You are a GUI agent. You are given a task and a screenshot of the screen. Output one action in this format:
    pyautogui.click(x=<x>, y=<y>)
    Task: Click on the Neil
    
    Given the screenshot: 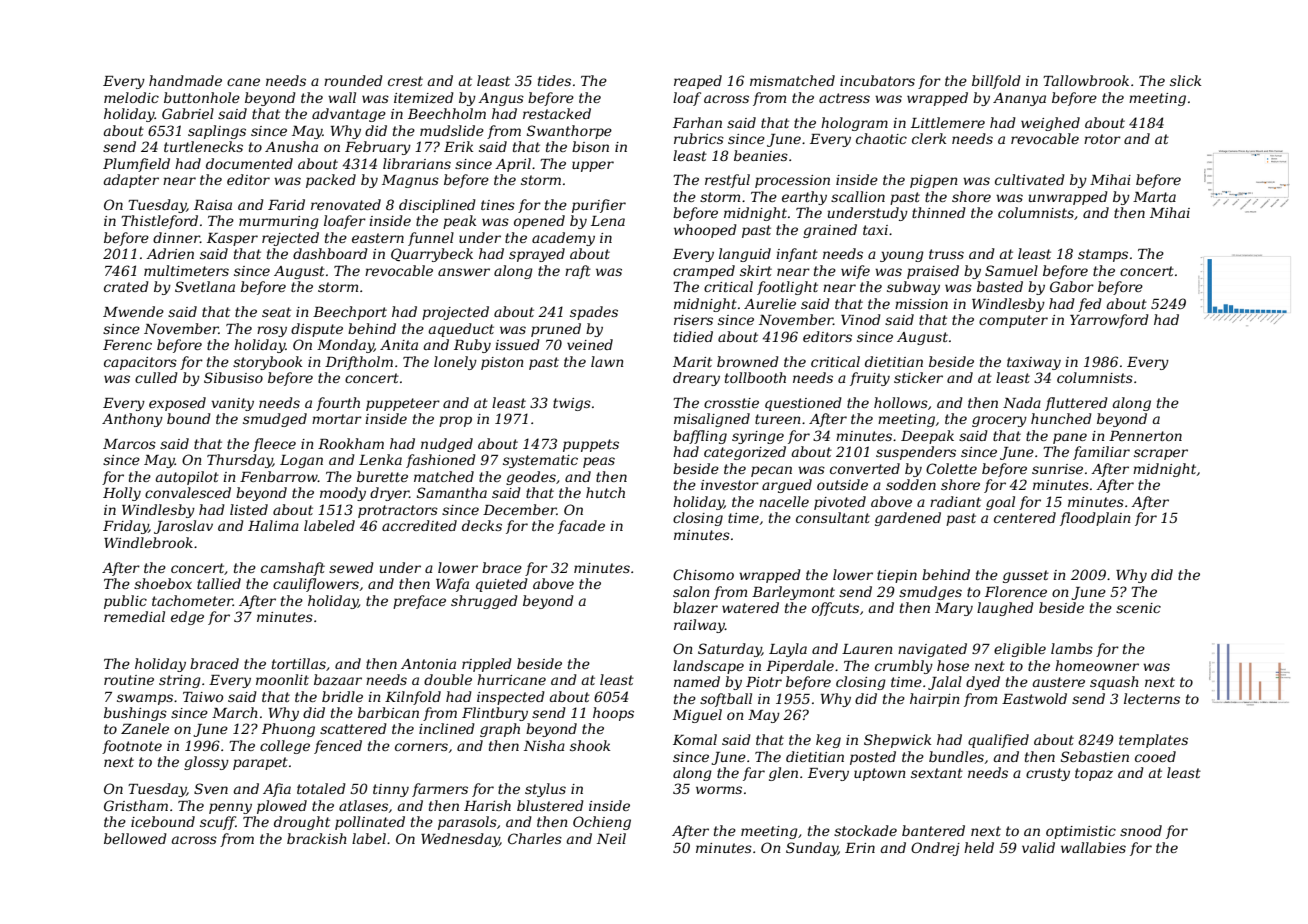 What is the action you would take?
    pyautogui.click(x=611, y=838)
